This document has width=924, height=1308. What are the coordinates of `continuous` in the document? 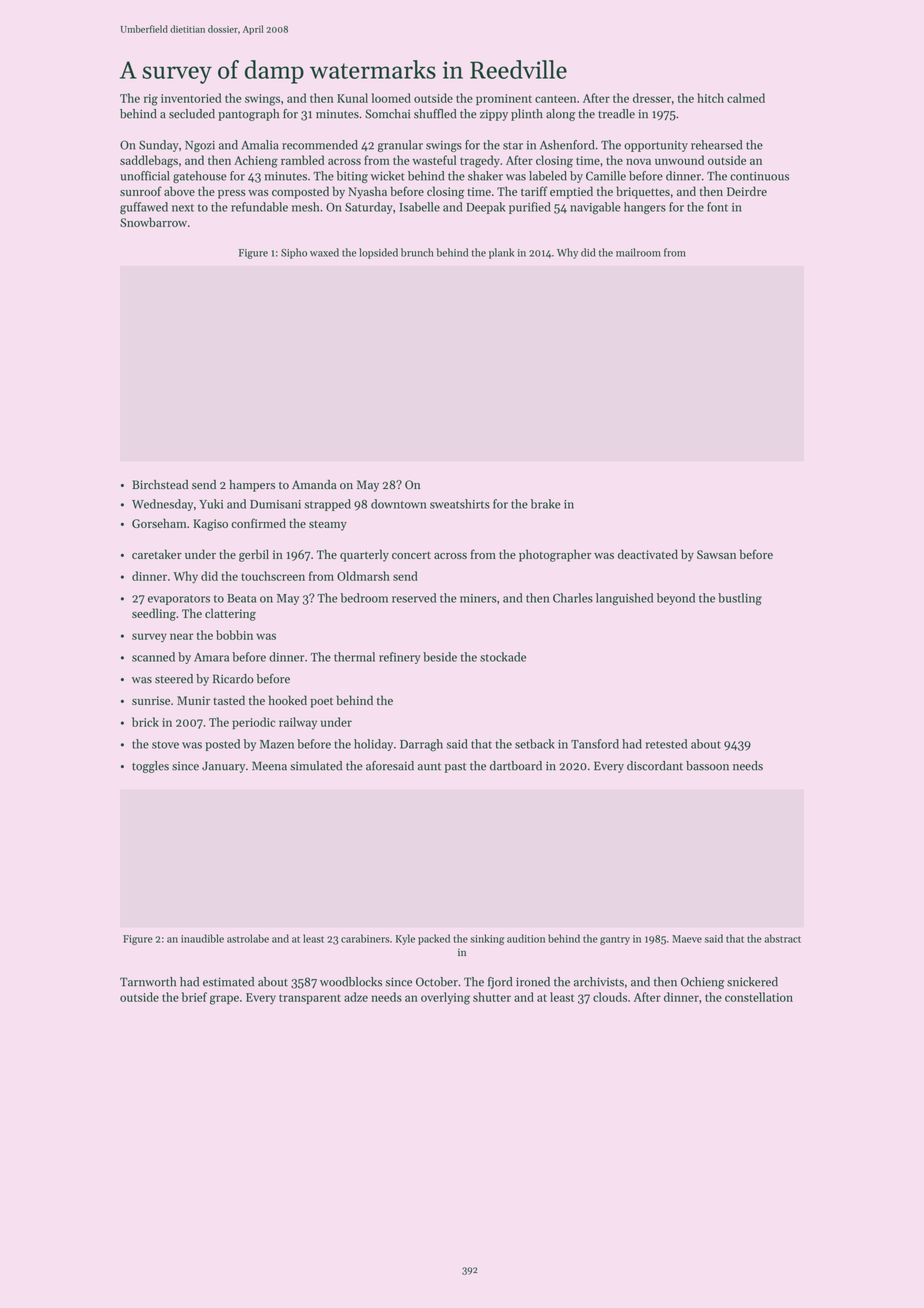 It's located at (759, 176).
